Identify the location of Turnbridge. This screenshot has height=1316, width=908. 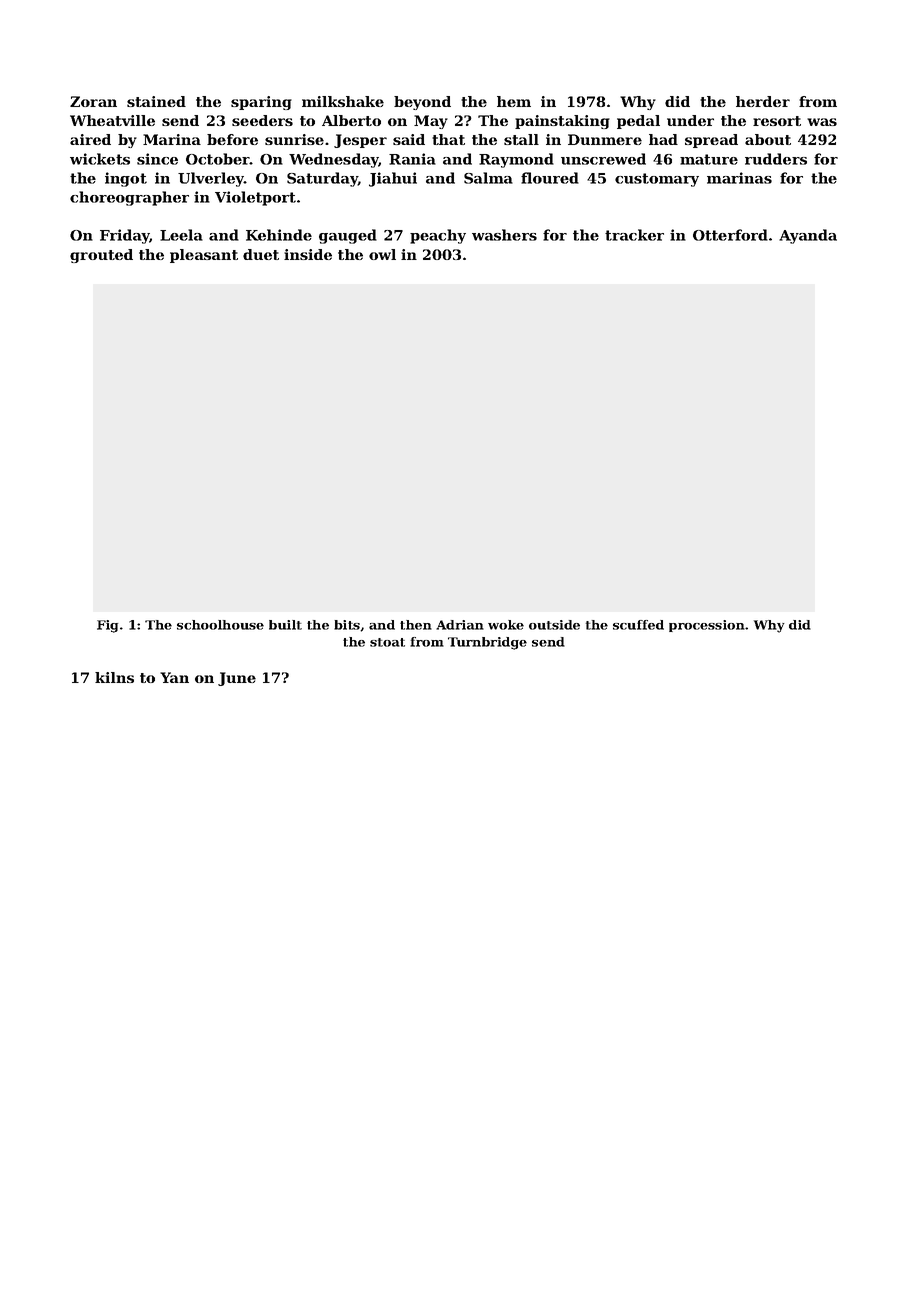
(487, 643).
